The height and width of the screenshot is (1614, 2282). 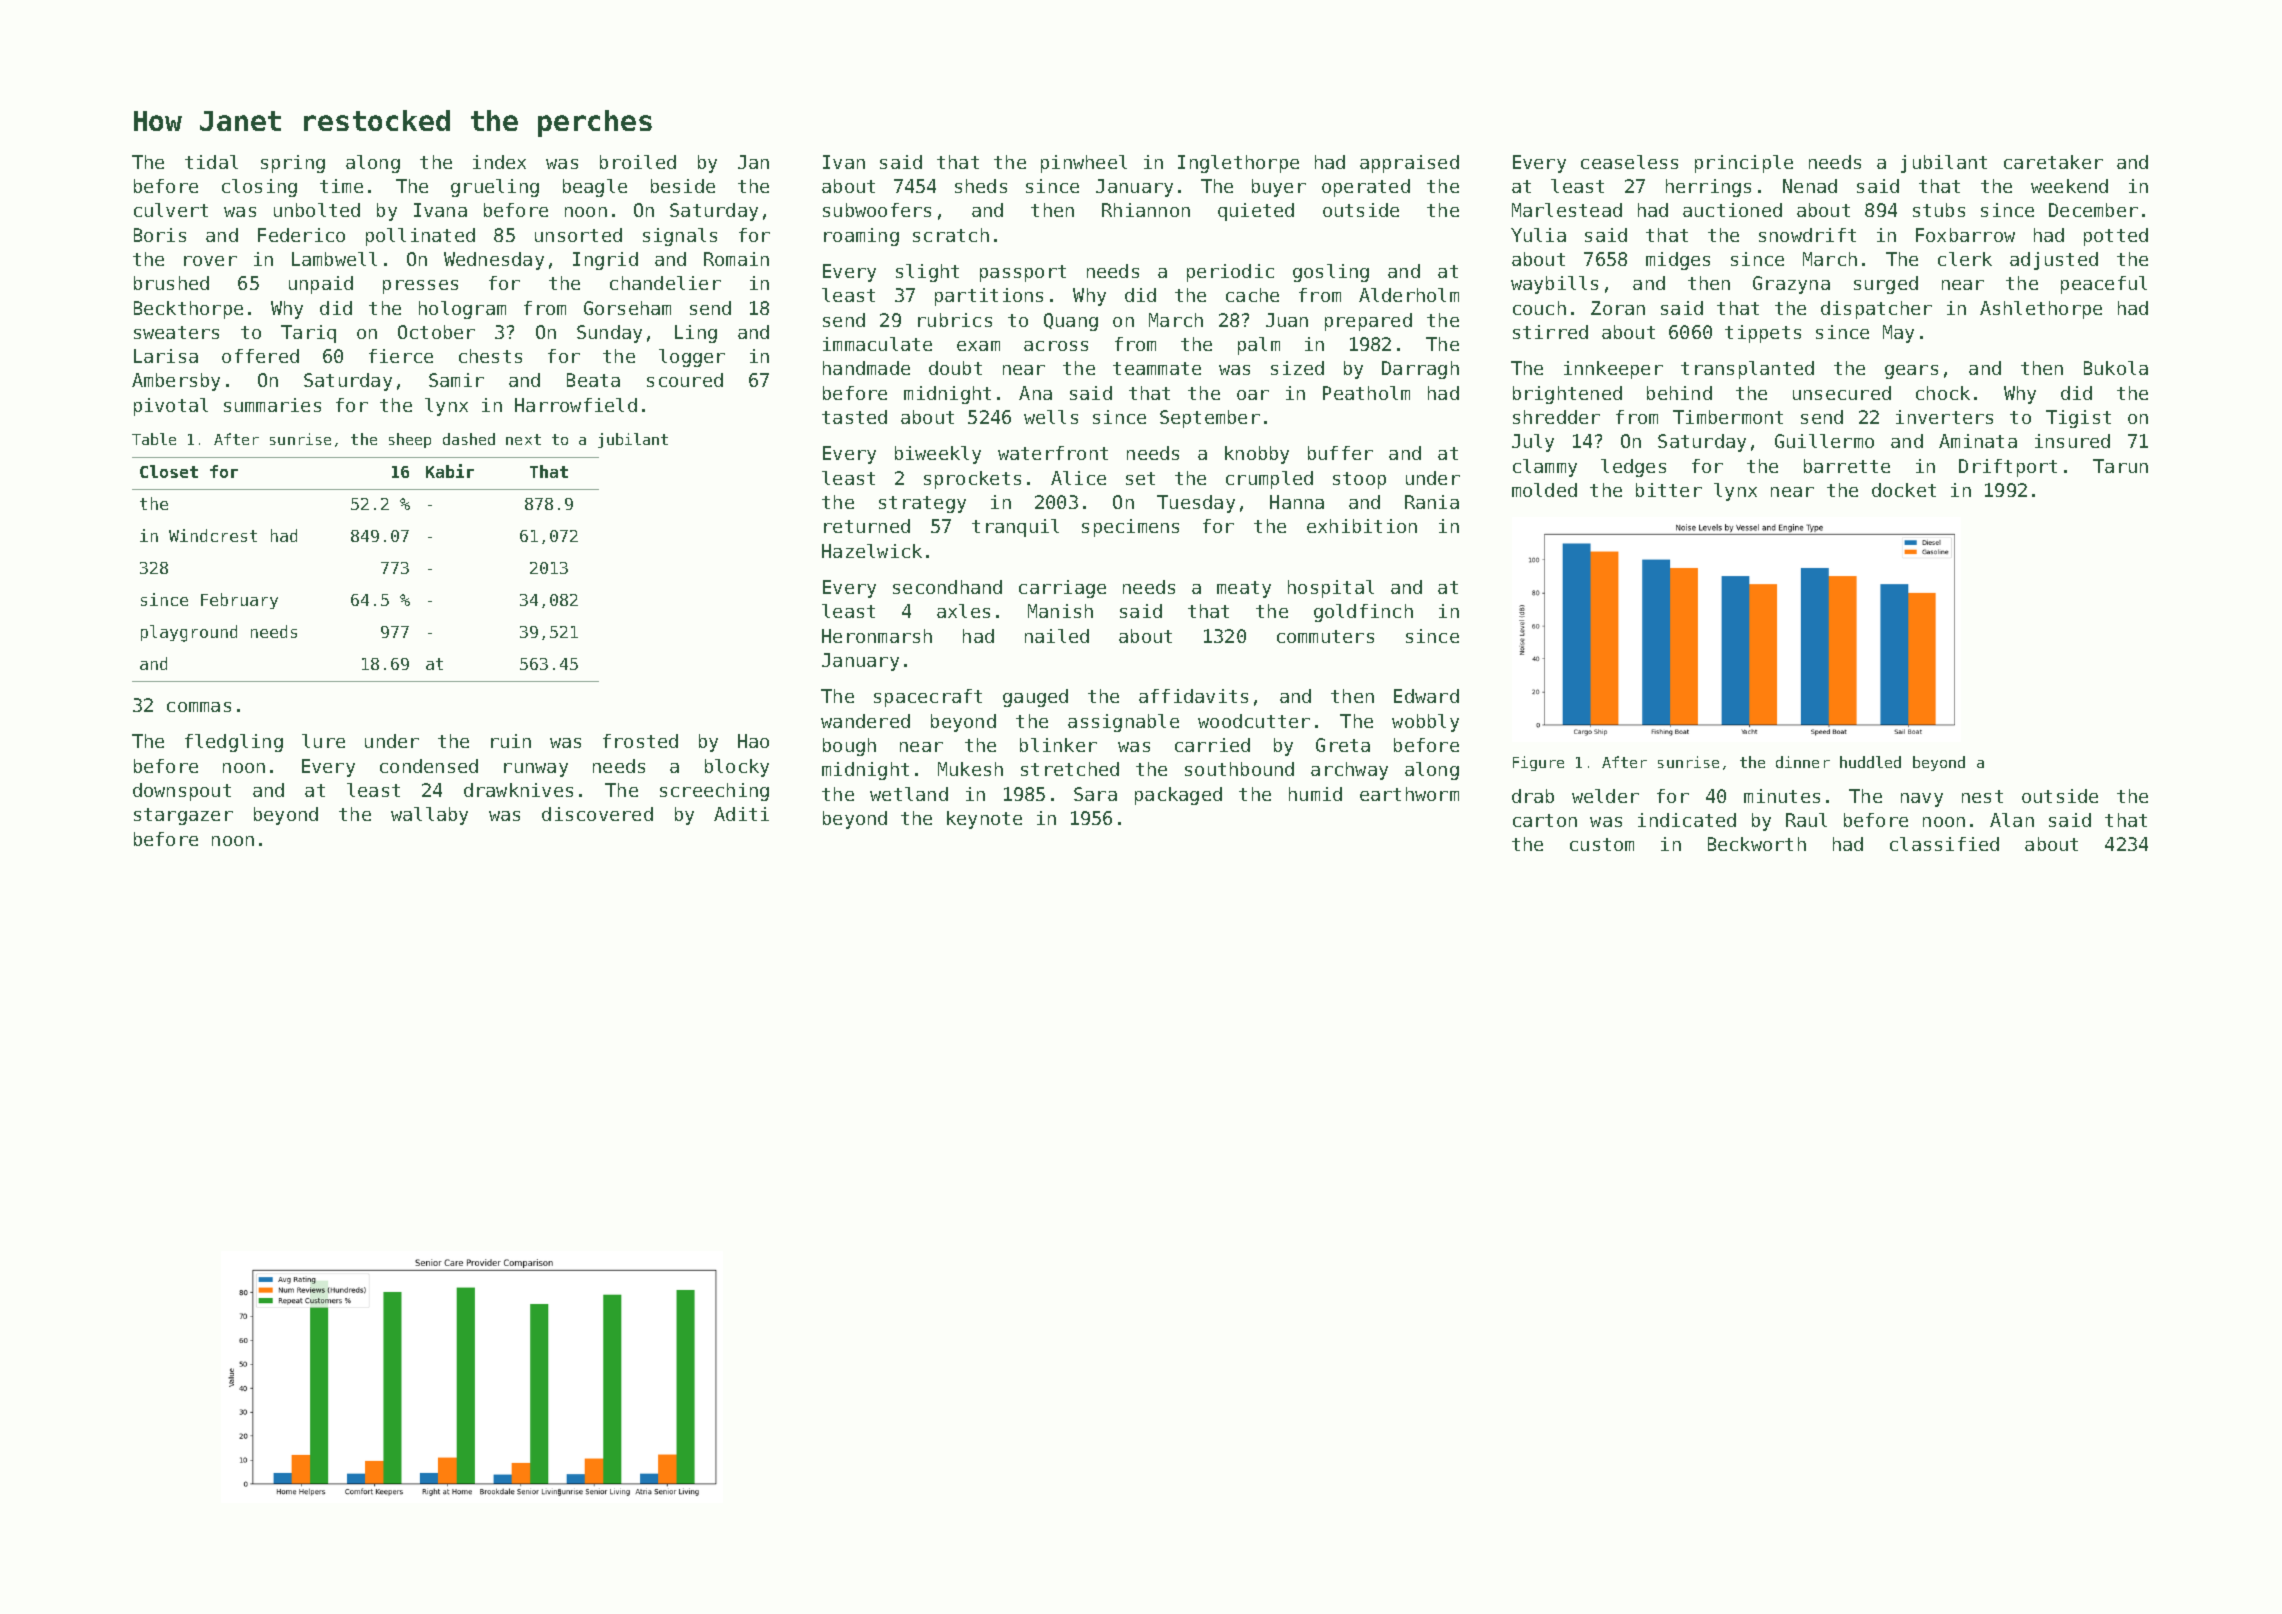 I want to click on spacecraft, so click(x=928, y=698).
